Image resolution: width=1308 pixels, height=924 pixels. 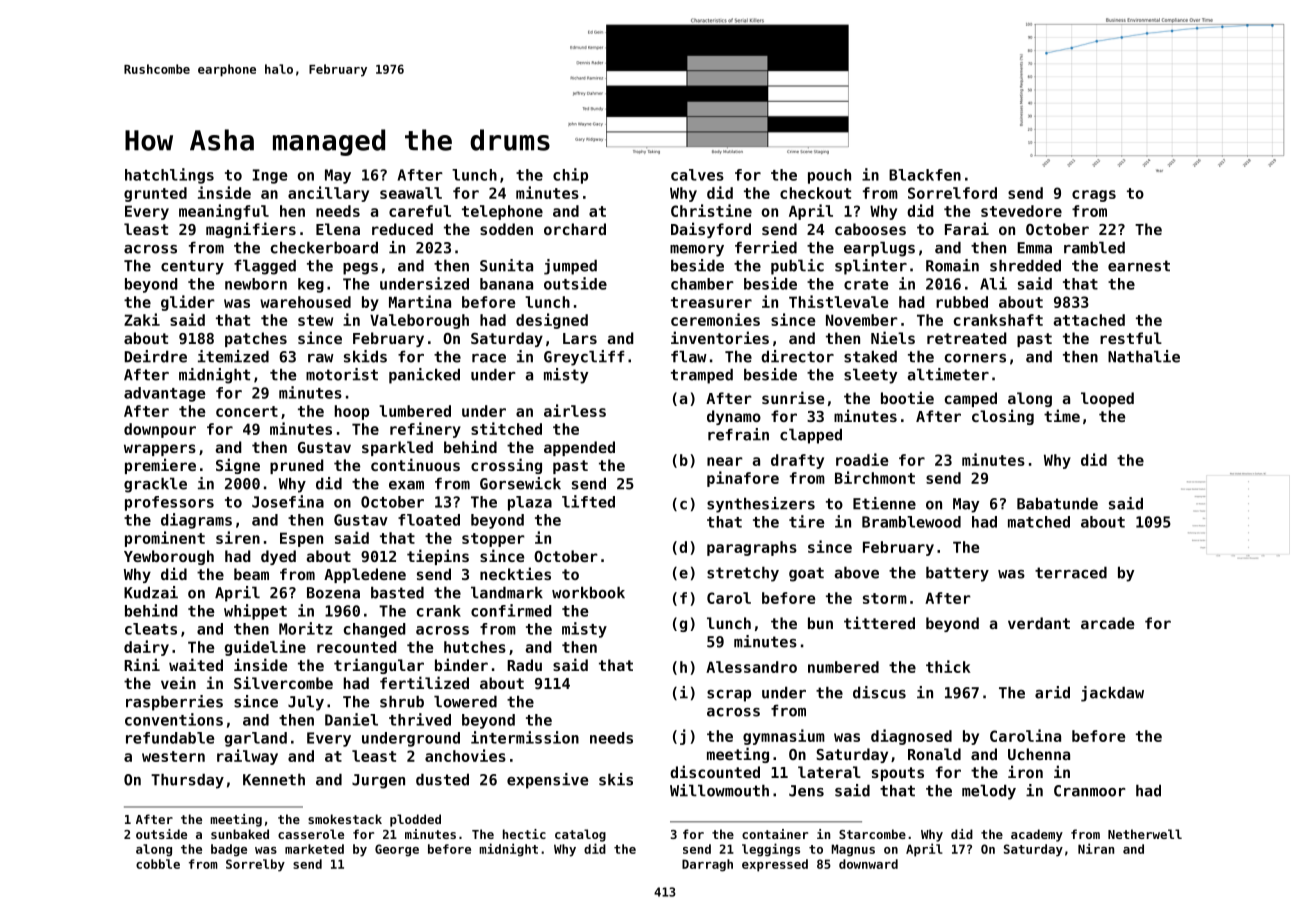 I want to click on tittered, so click(x=879, y=622).
